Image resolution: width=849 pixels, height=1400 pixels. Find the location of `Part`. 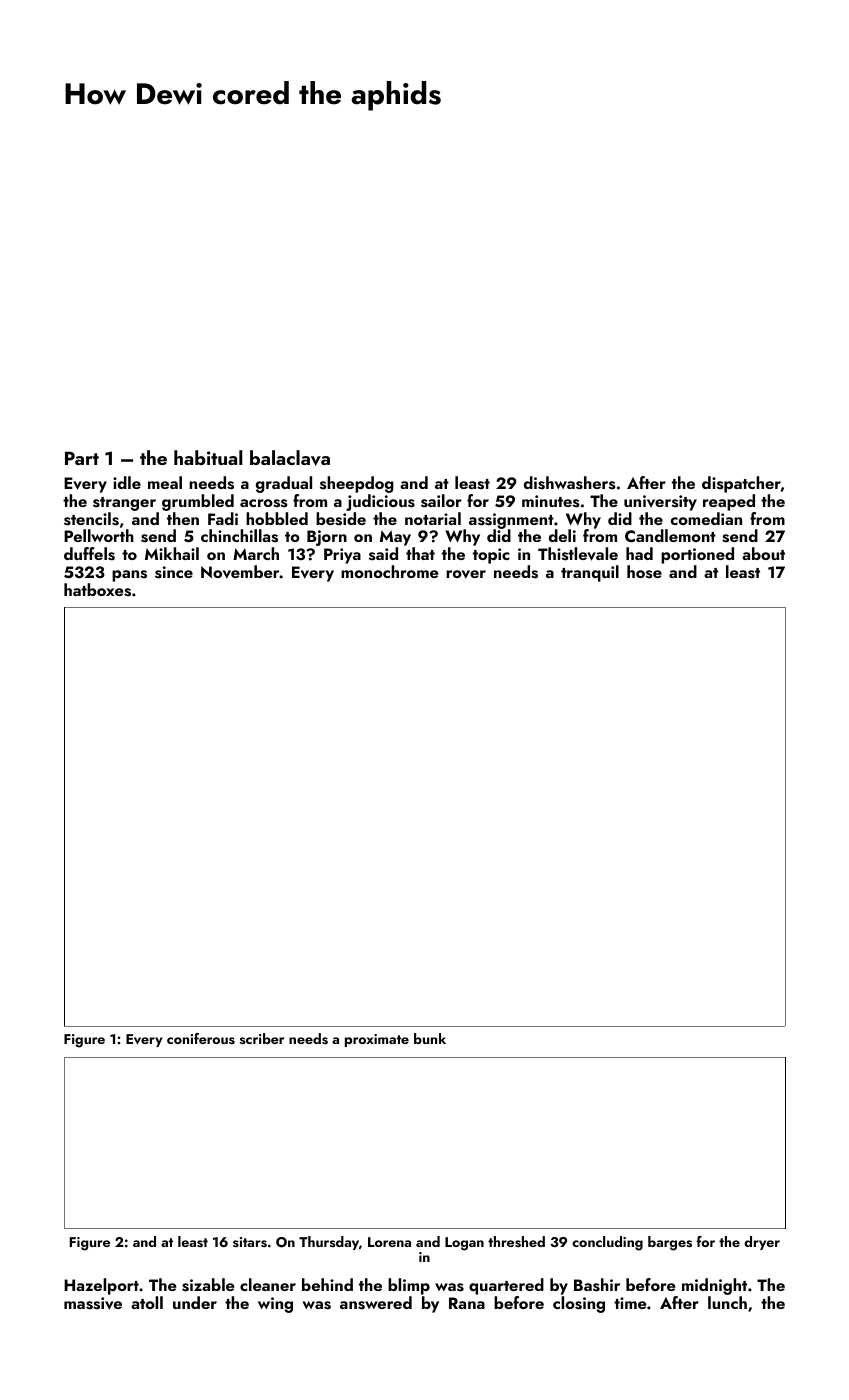

Part is located at coordinates (82, 458).
